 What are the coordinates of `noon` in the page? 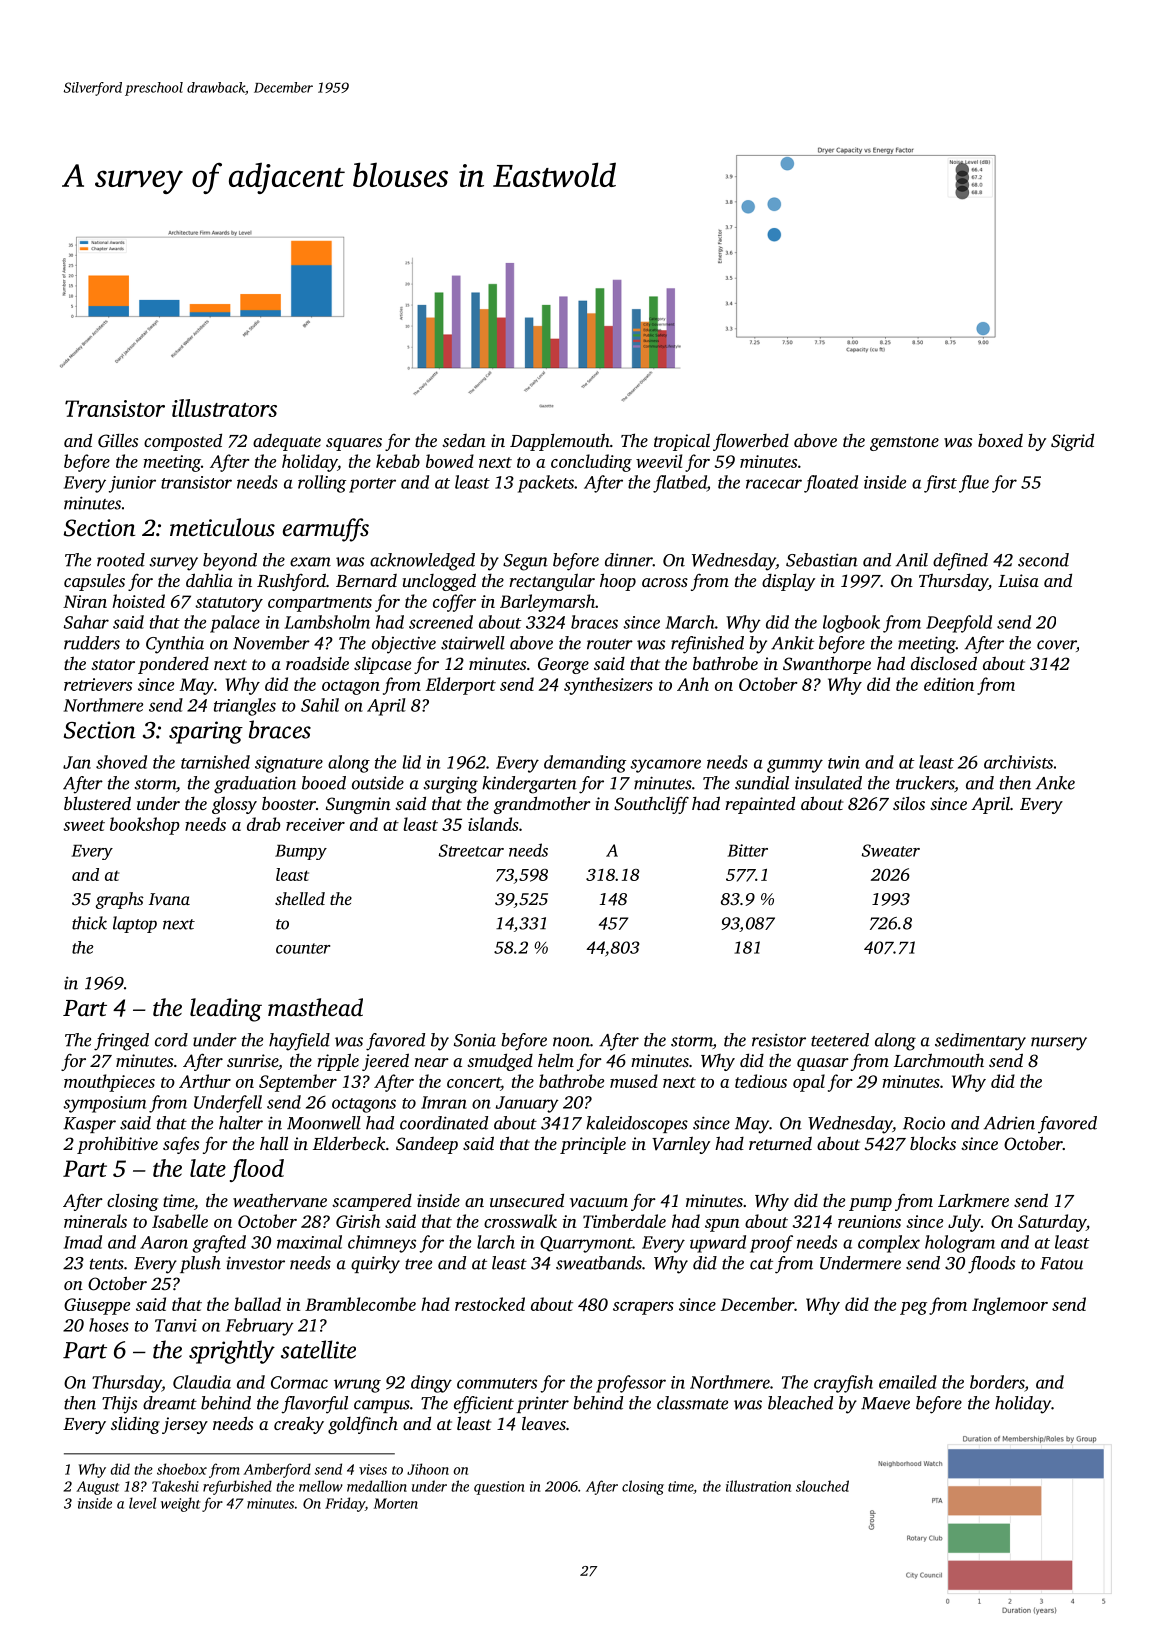 It's located at (571, 1042).
